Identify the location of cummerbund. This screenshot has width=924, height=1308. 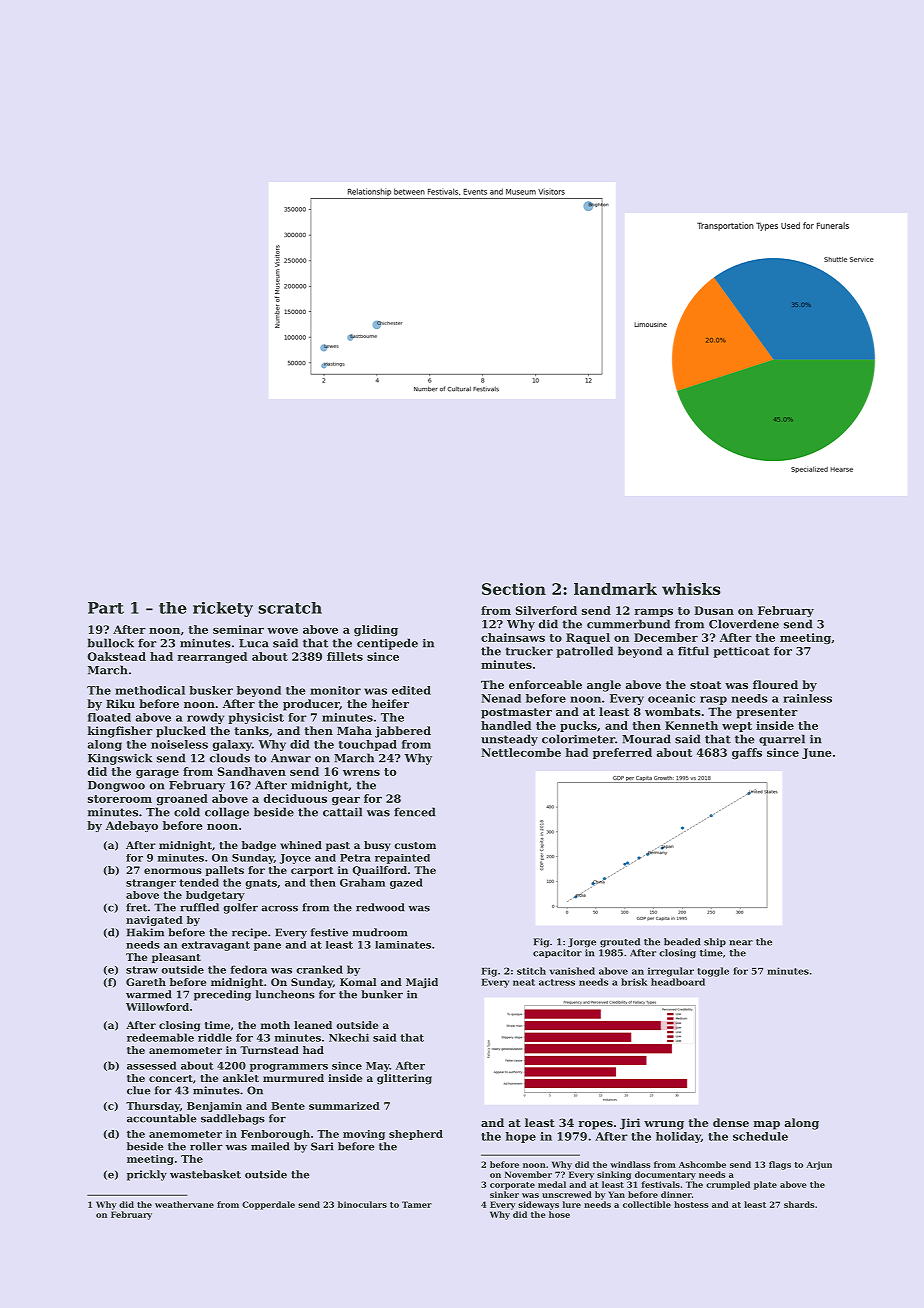
(628, 624).
